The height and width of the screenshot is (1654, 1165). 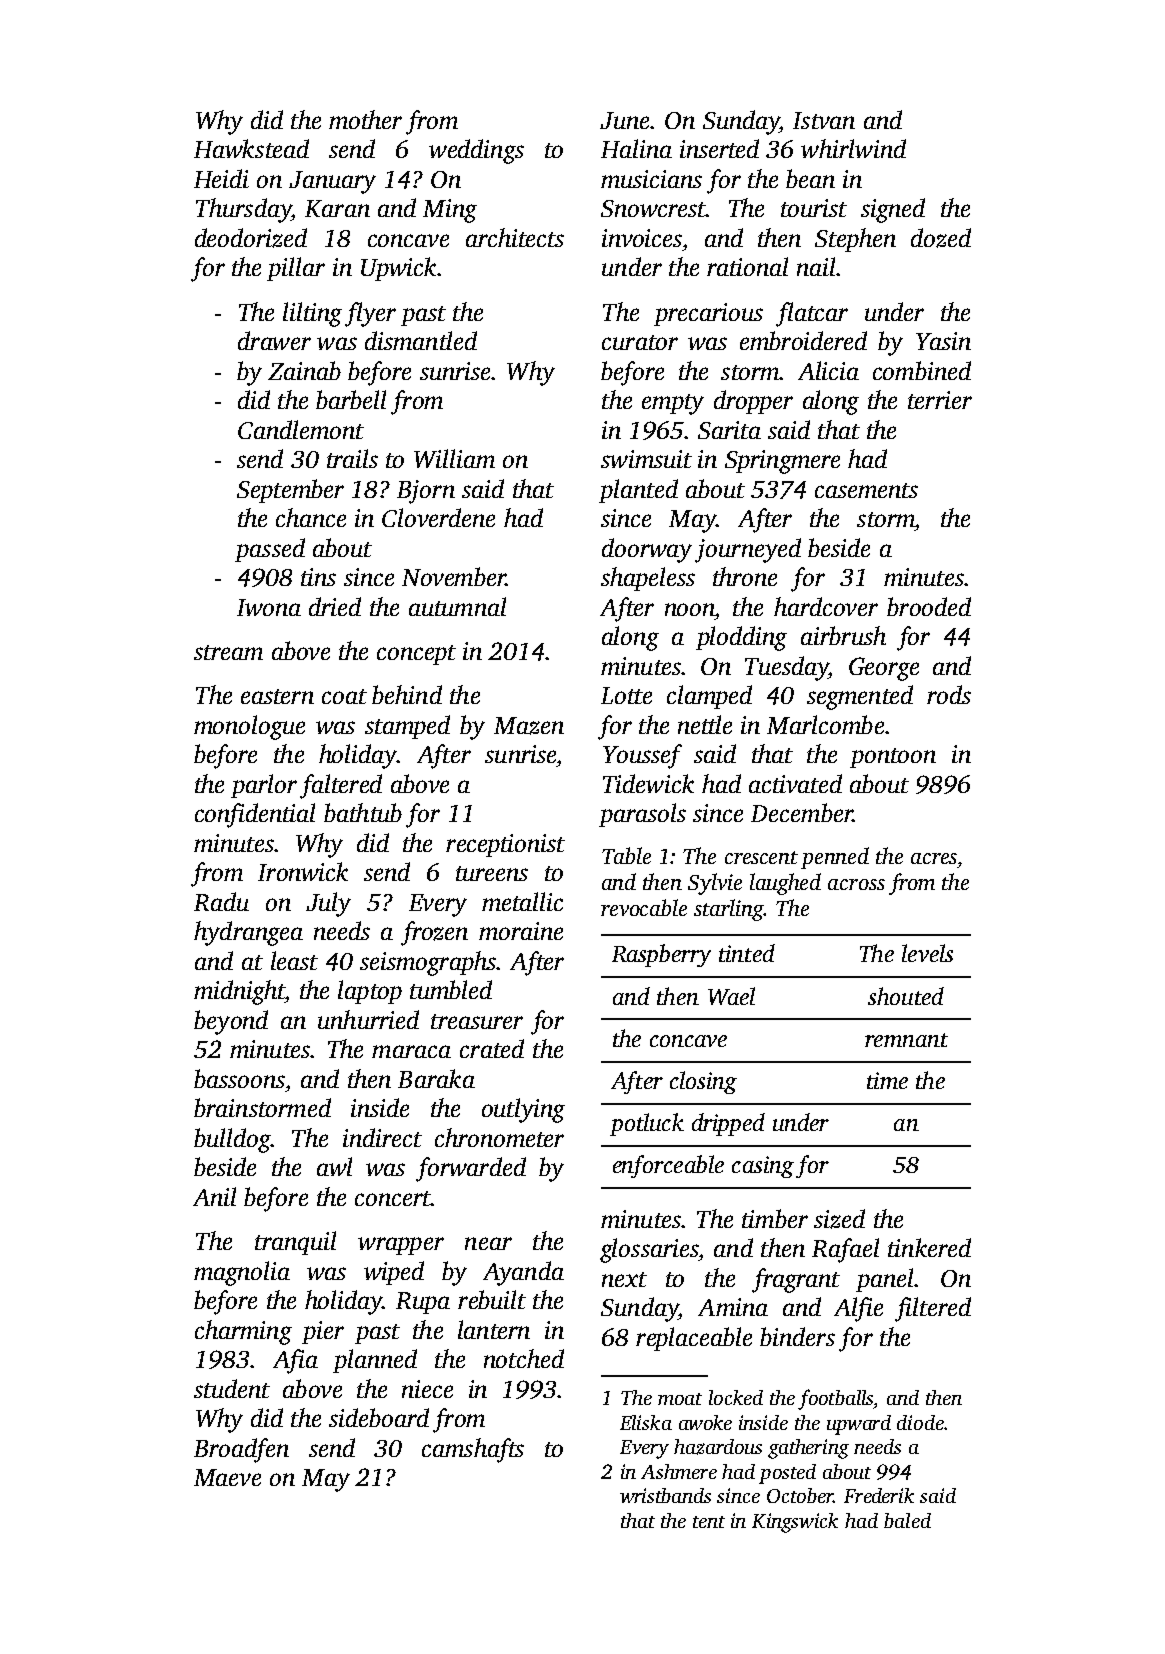 I want to click on dozed, so click(x=941, y=238).
